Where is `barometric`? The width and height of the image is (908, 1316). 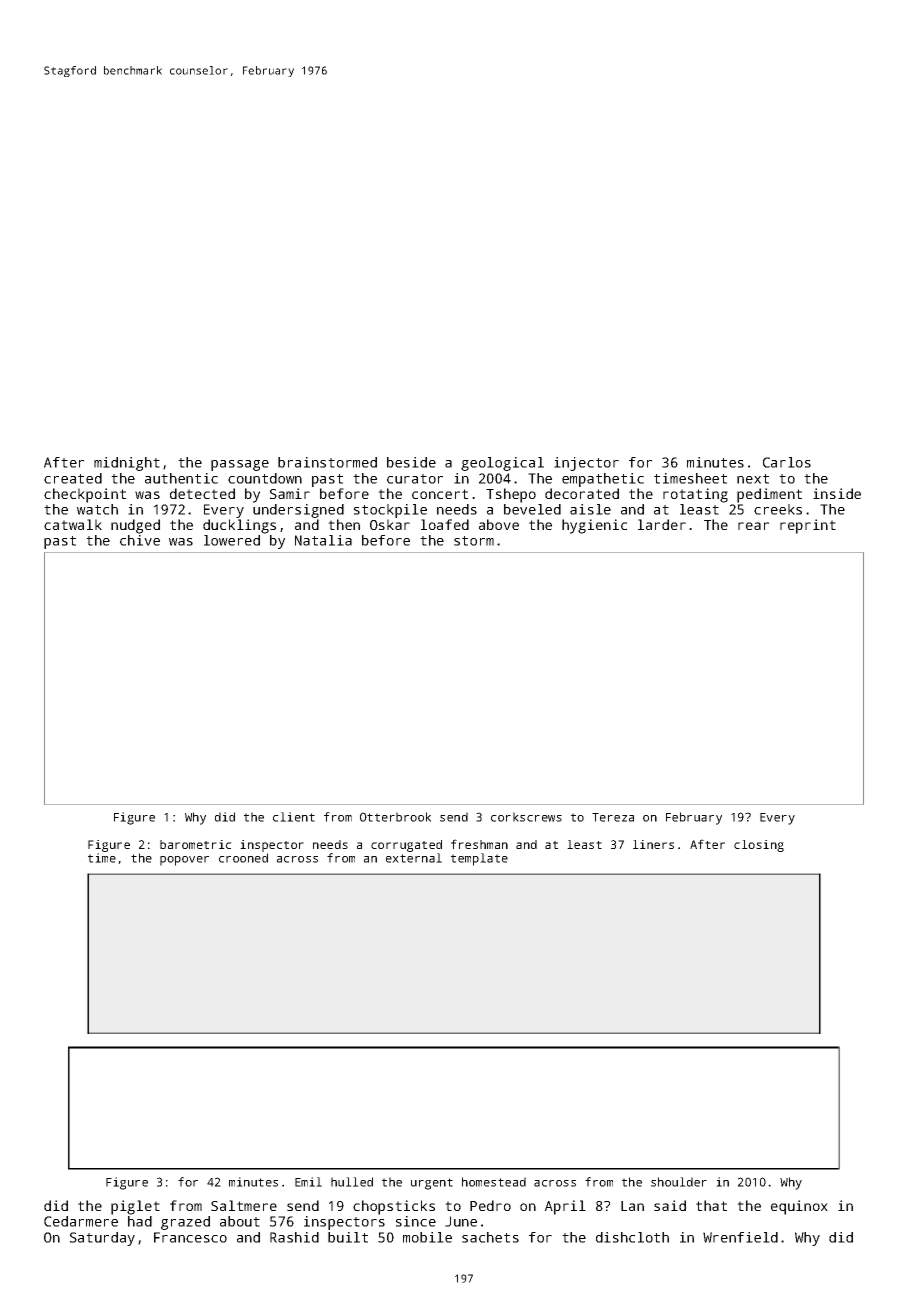 barometric is located at coordinates (196, 844).
